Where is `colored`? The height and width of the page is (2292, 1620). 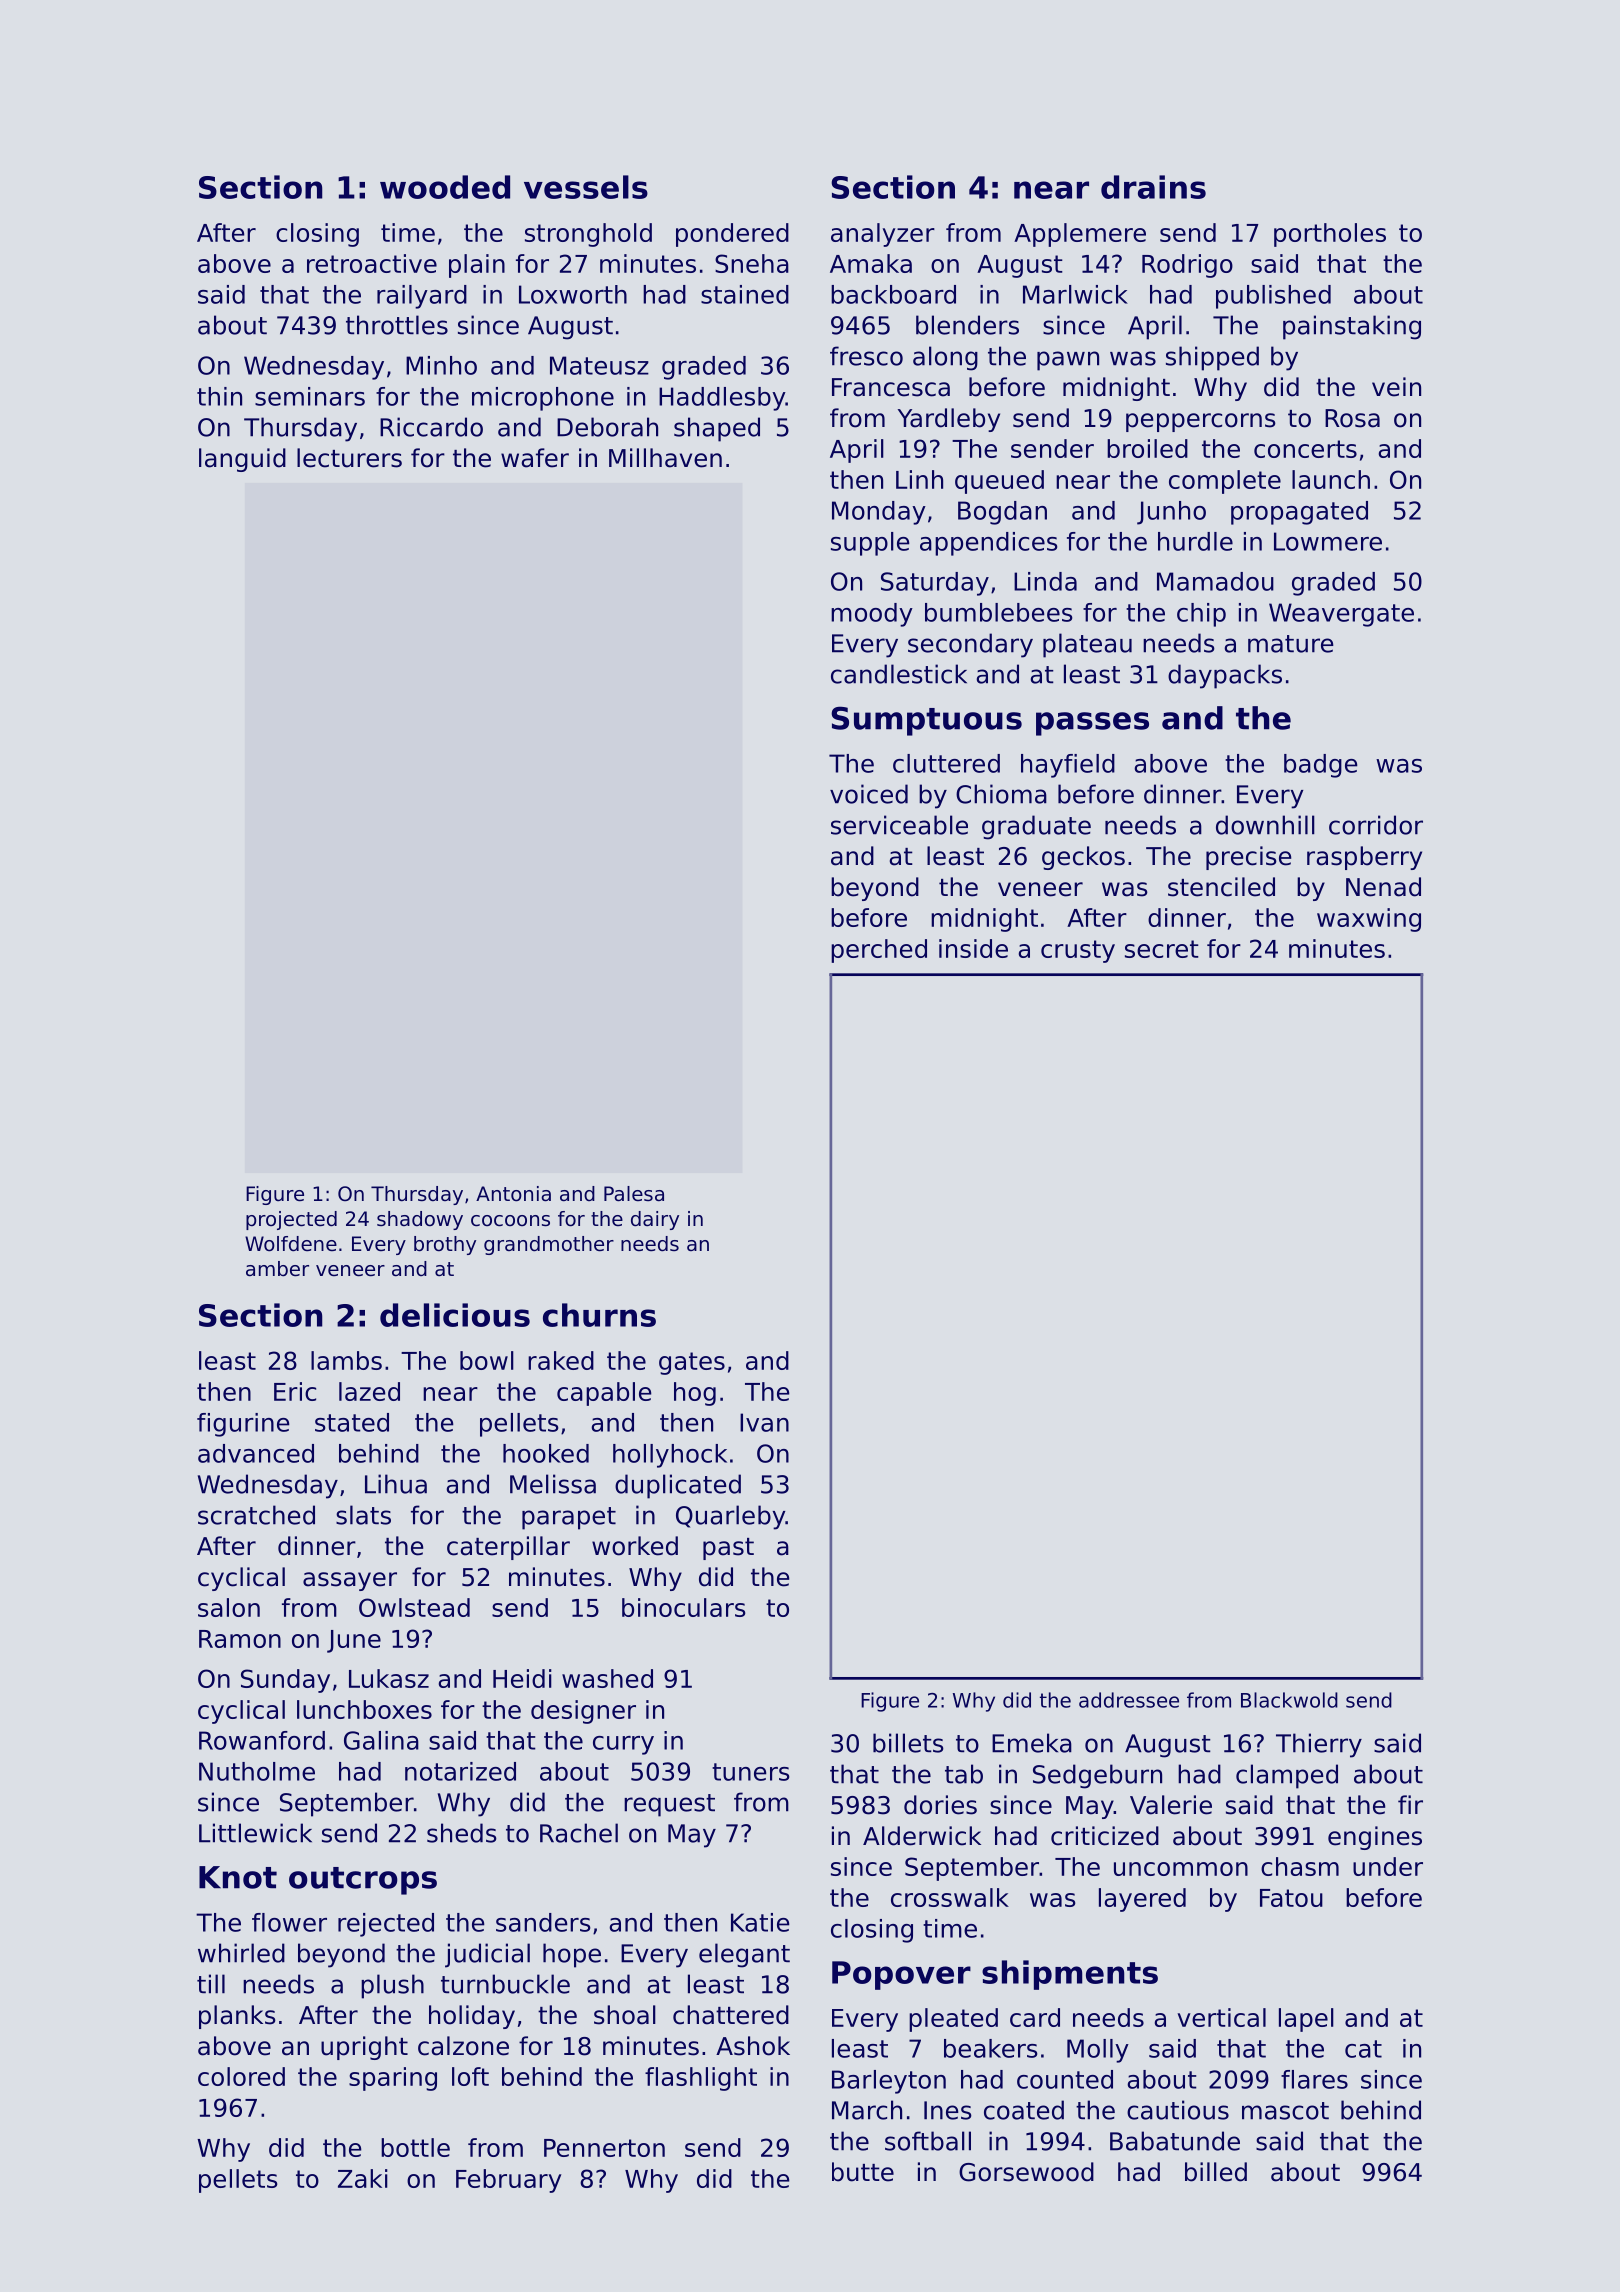 colored is located at coordinates (241, 2076).
